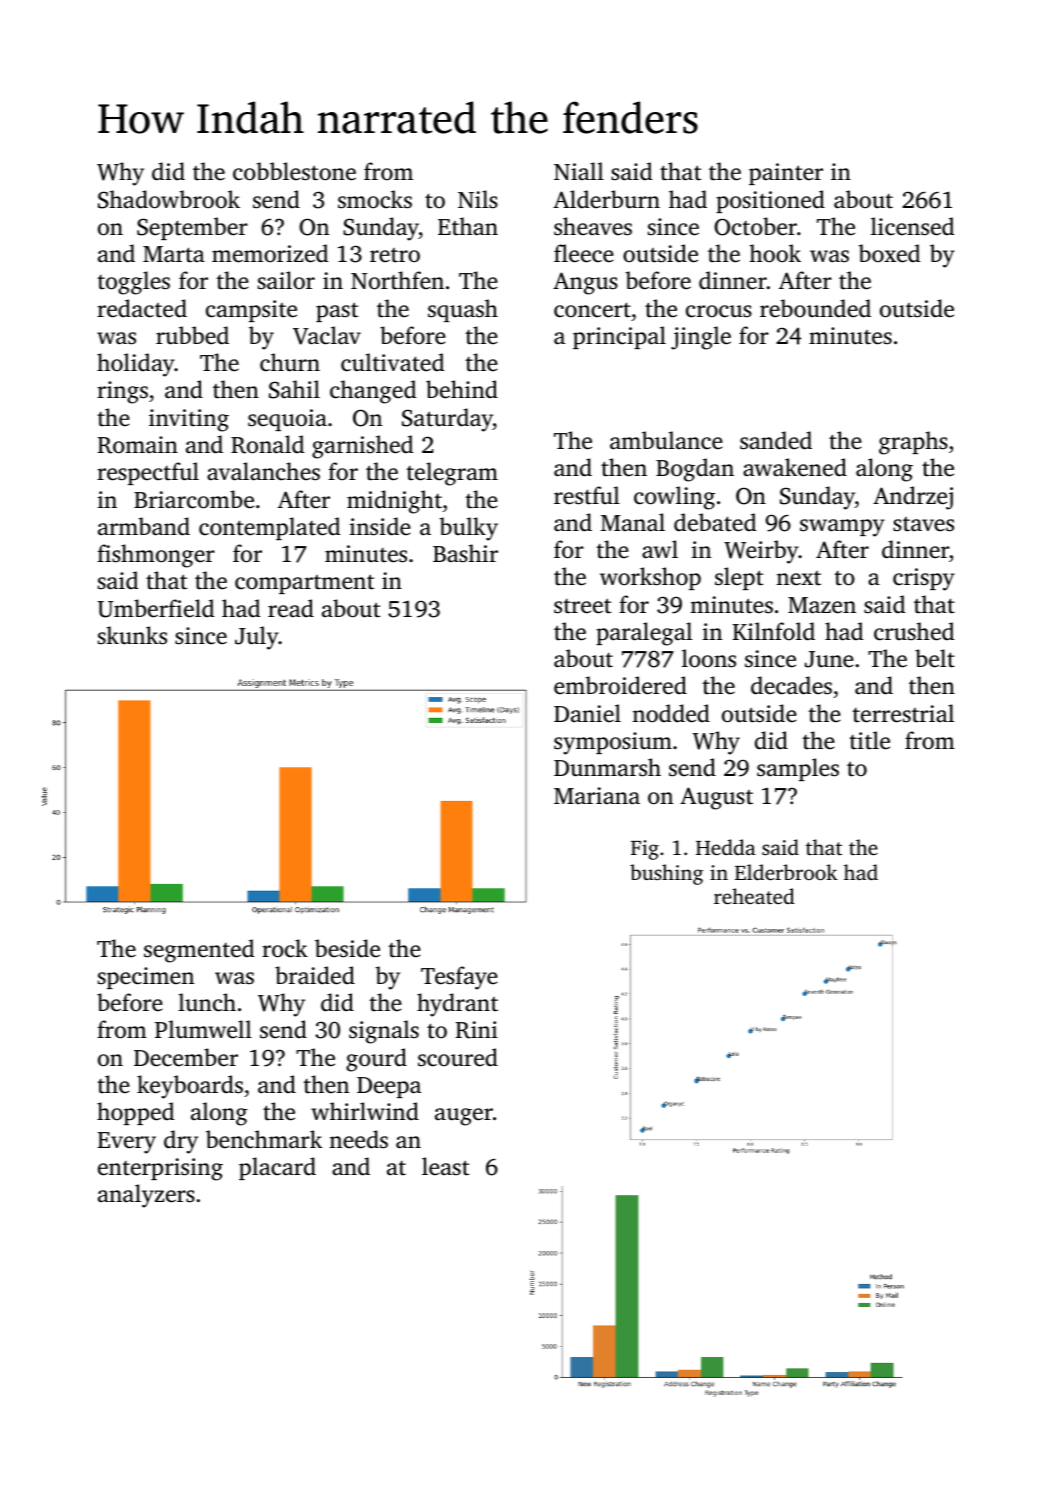 The width and height of the image is (1052, 1494). What do you see at coordinates (203, 1029) in the image?
I see `Plumwell` at bounding box center [203, 1029].
